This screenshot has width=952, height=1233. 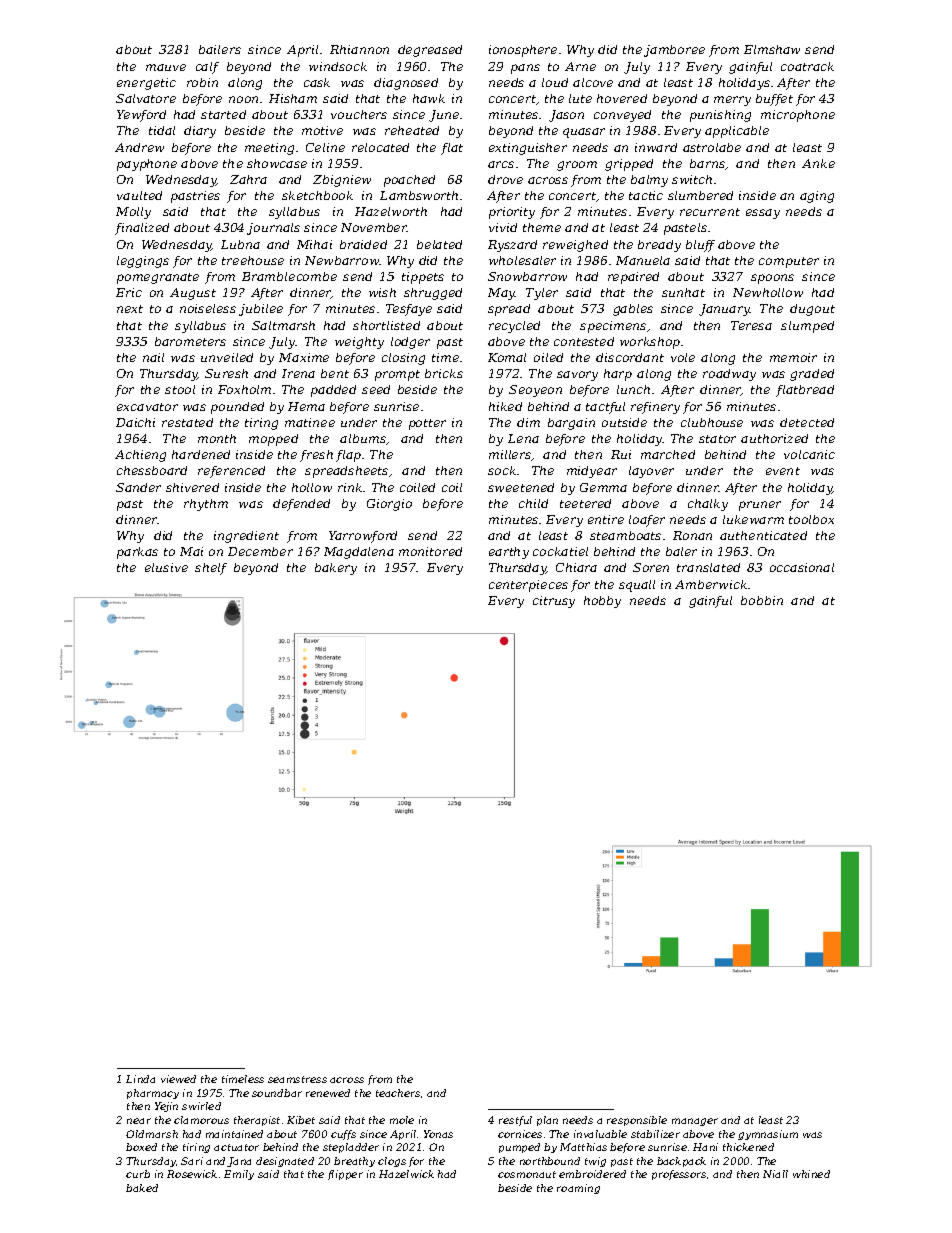 What do you see at coordinates (317, 82) in the screenshot?
I see `cask` at bounding box center [317, 82].
